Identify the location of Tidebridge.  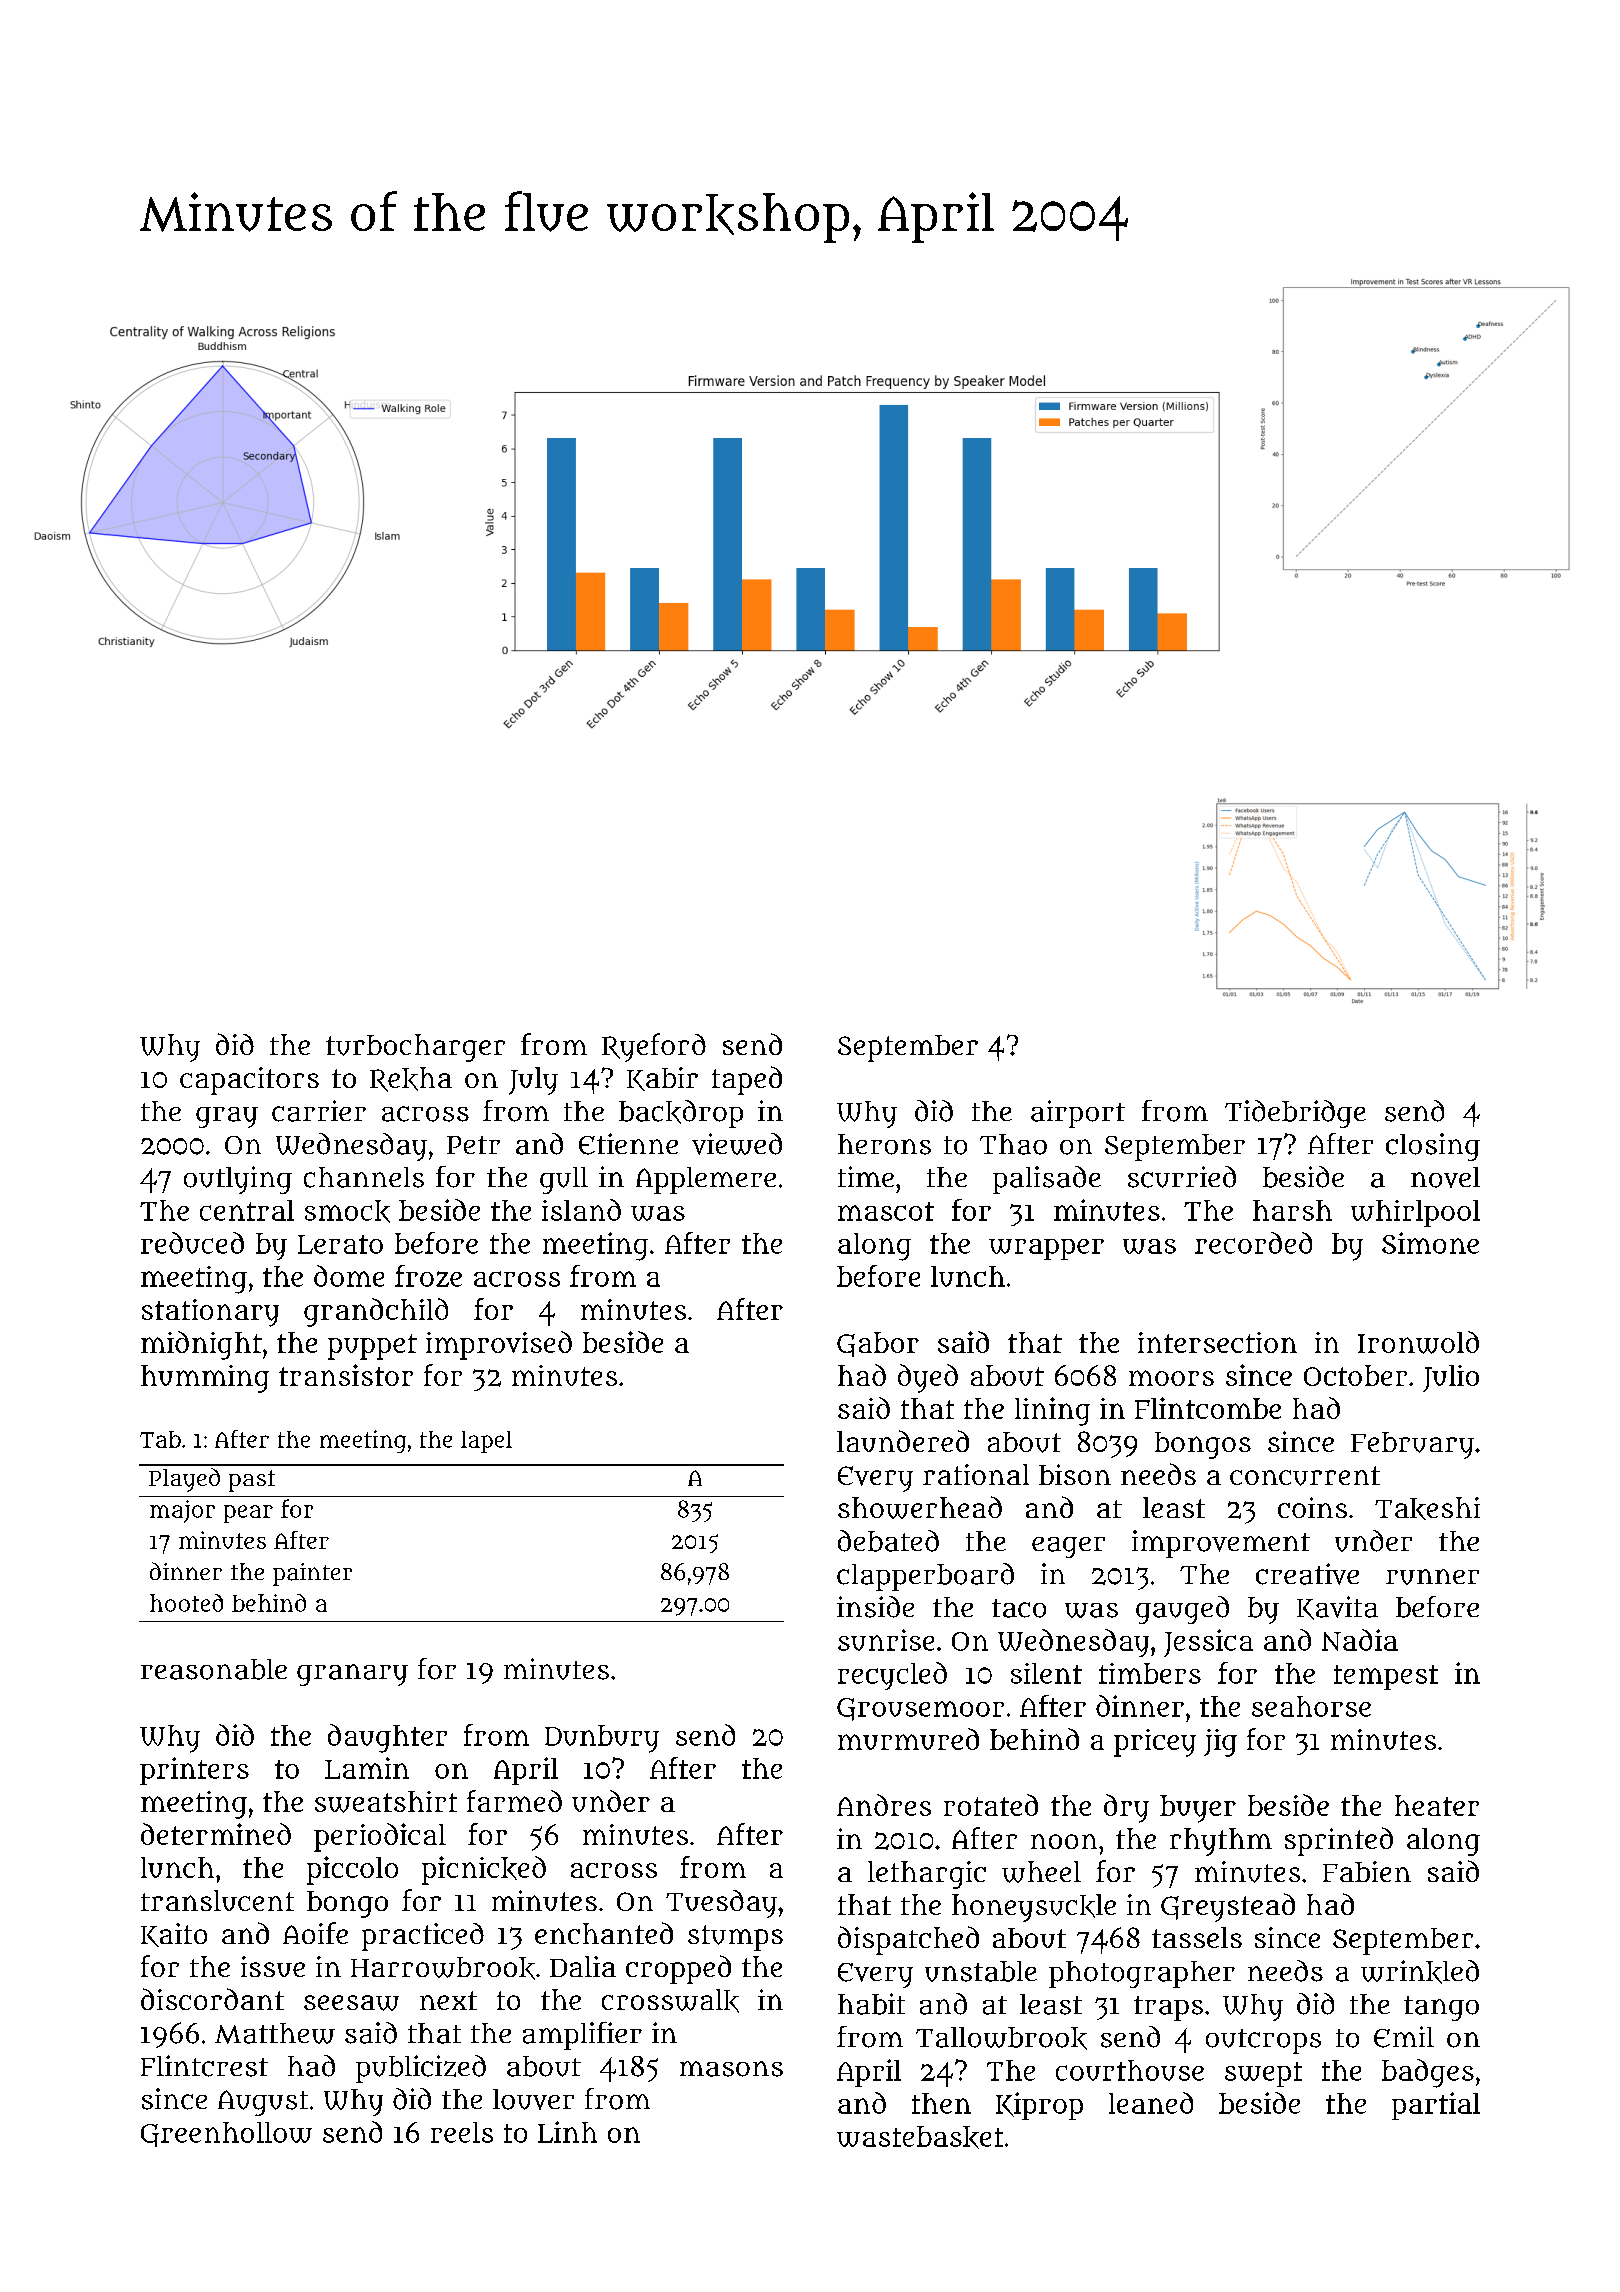
(1295, 1114).
